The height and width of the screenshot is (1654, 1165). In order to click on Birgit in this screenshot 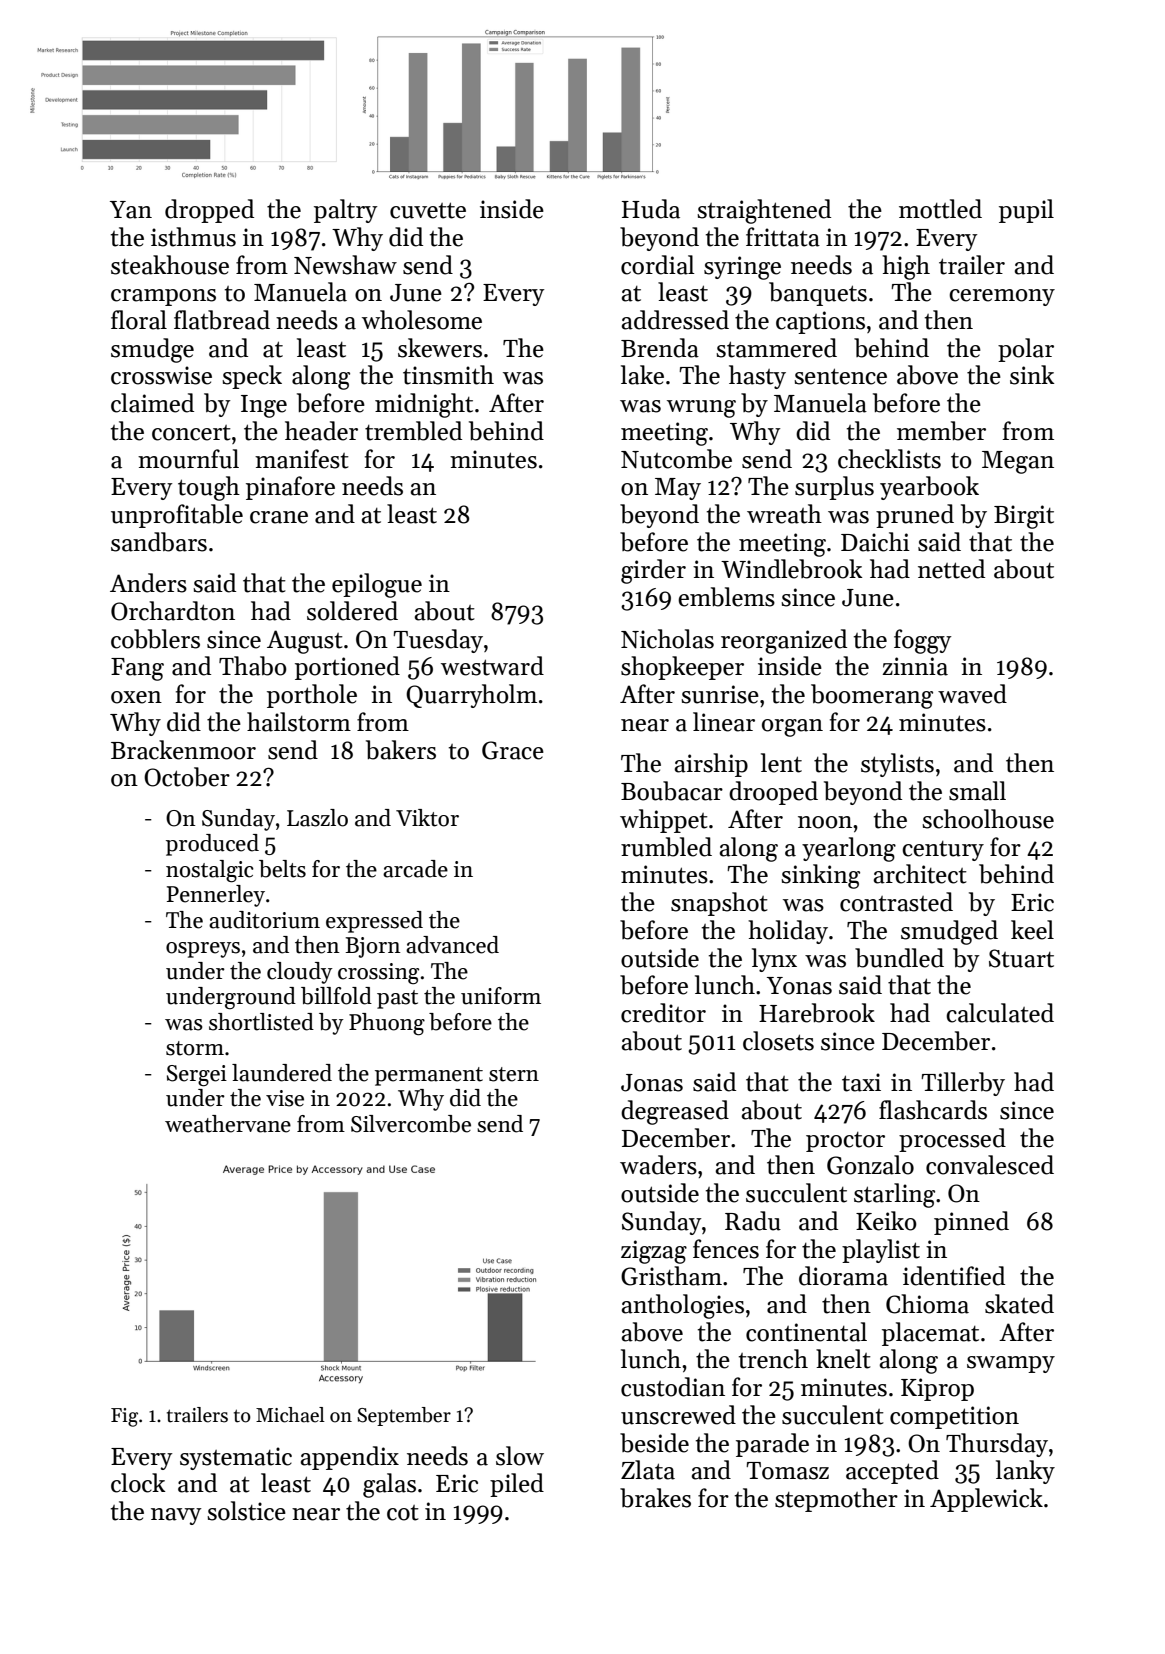, I will do `click(1024, 517)`.
